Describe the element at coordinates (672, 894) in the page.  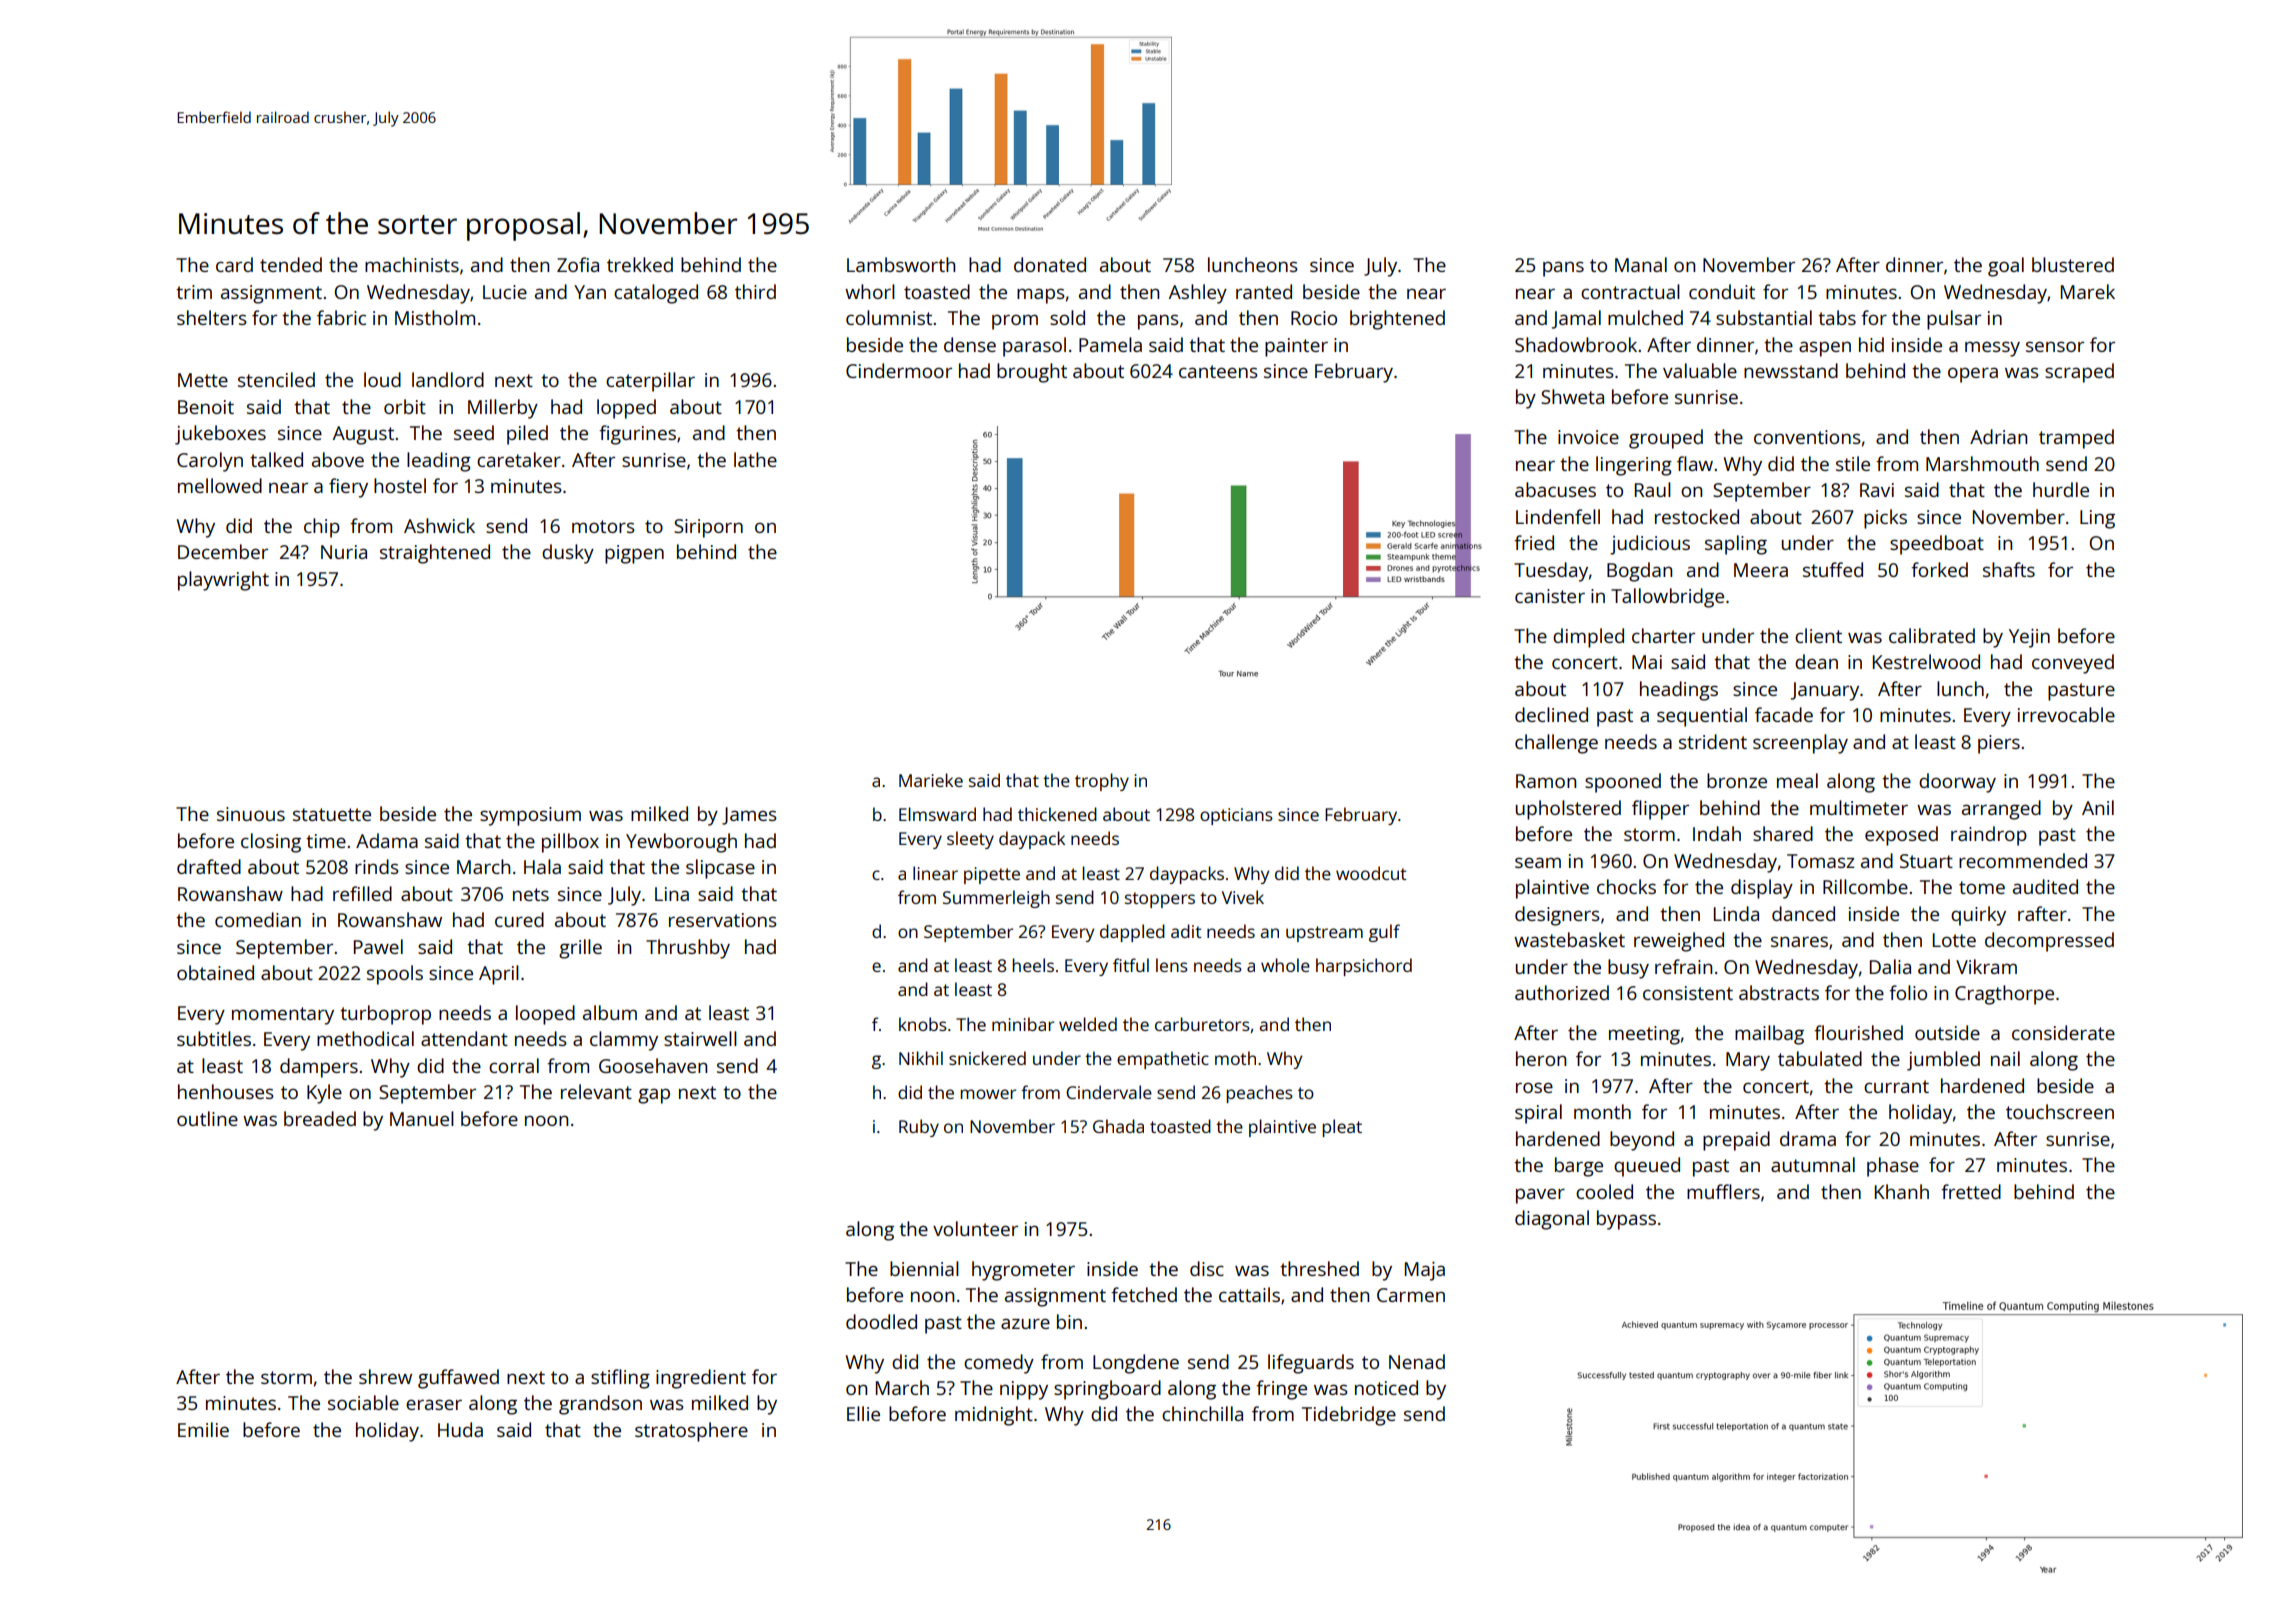
I see `Lina` at that location.
